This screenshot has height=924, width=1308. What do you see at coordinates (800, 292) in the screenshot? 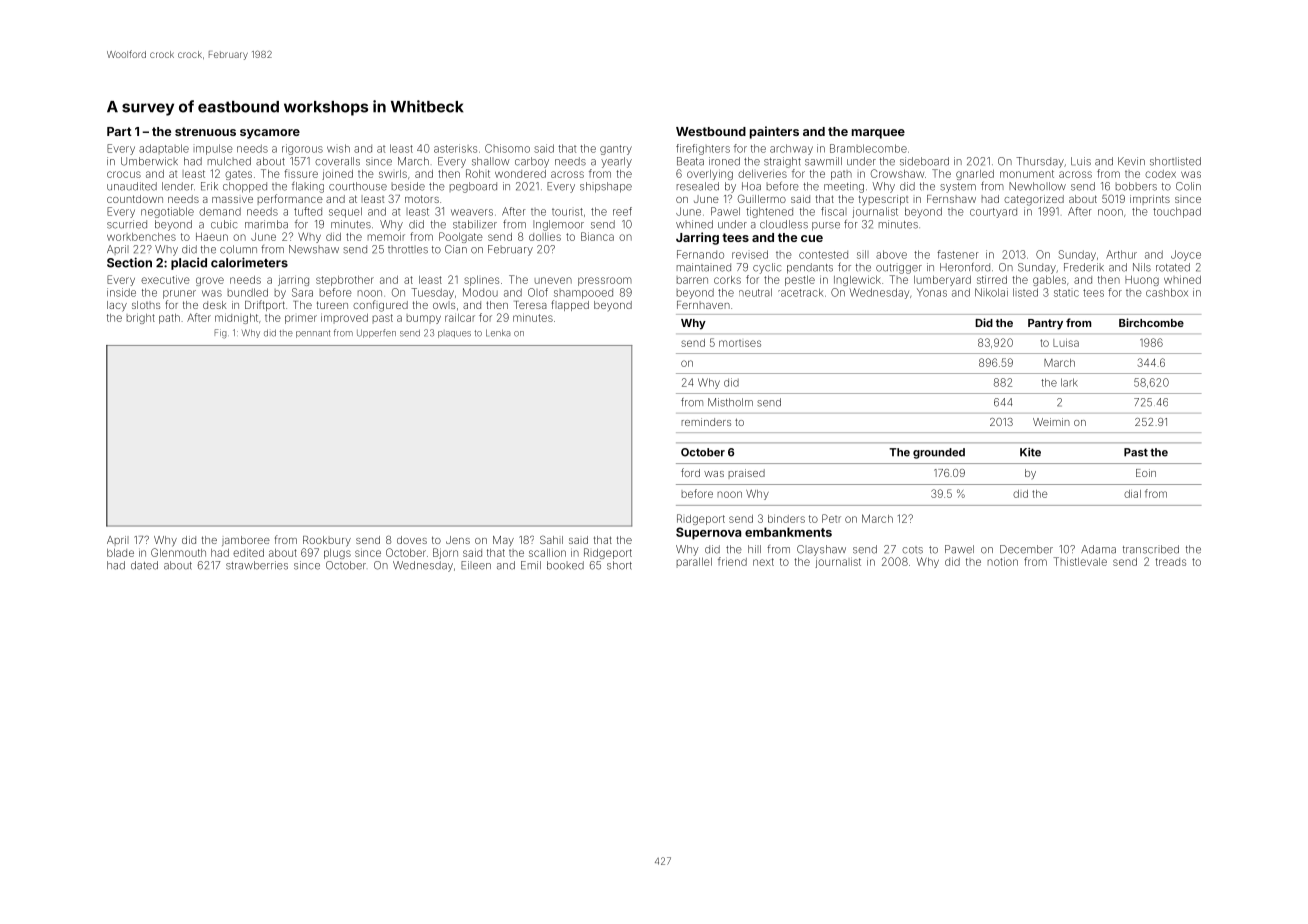
I see `racetrack` at bounding box center [800, 292].
